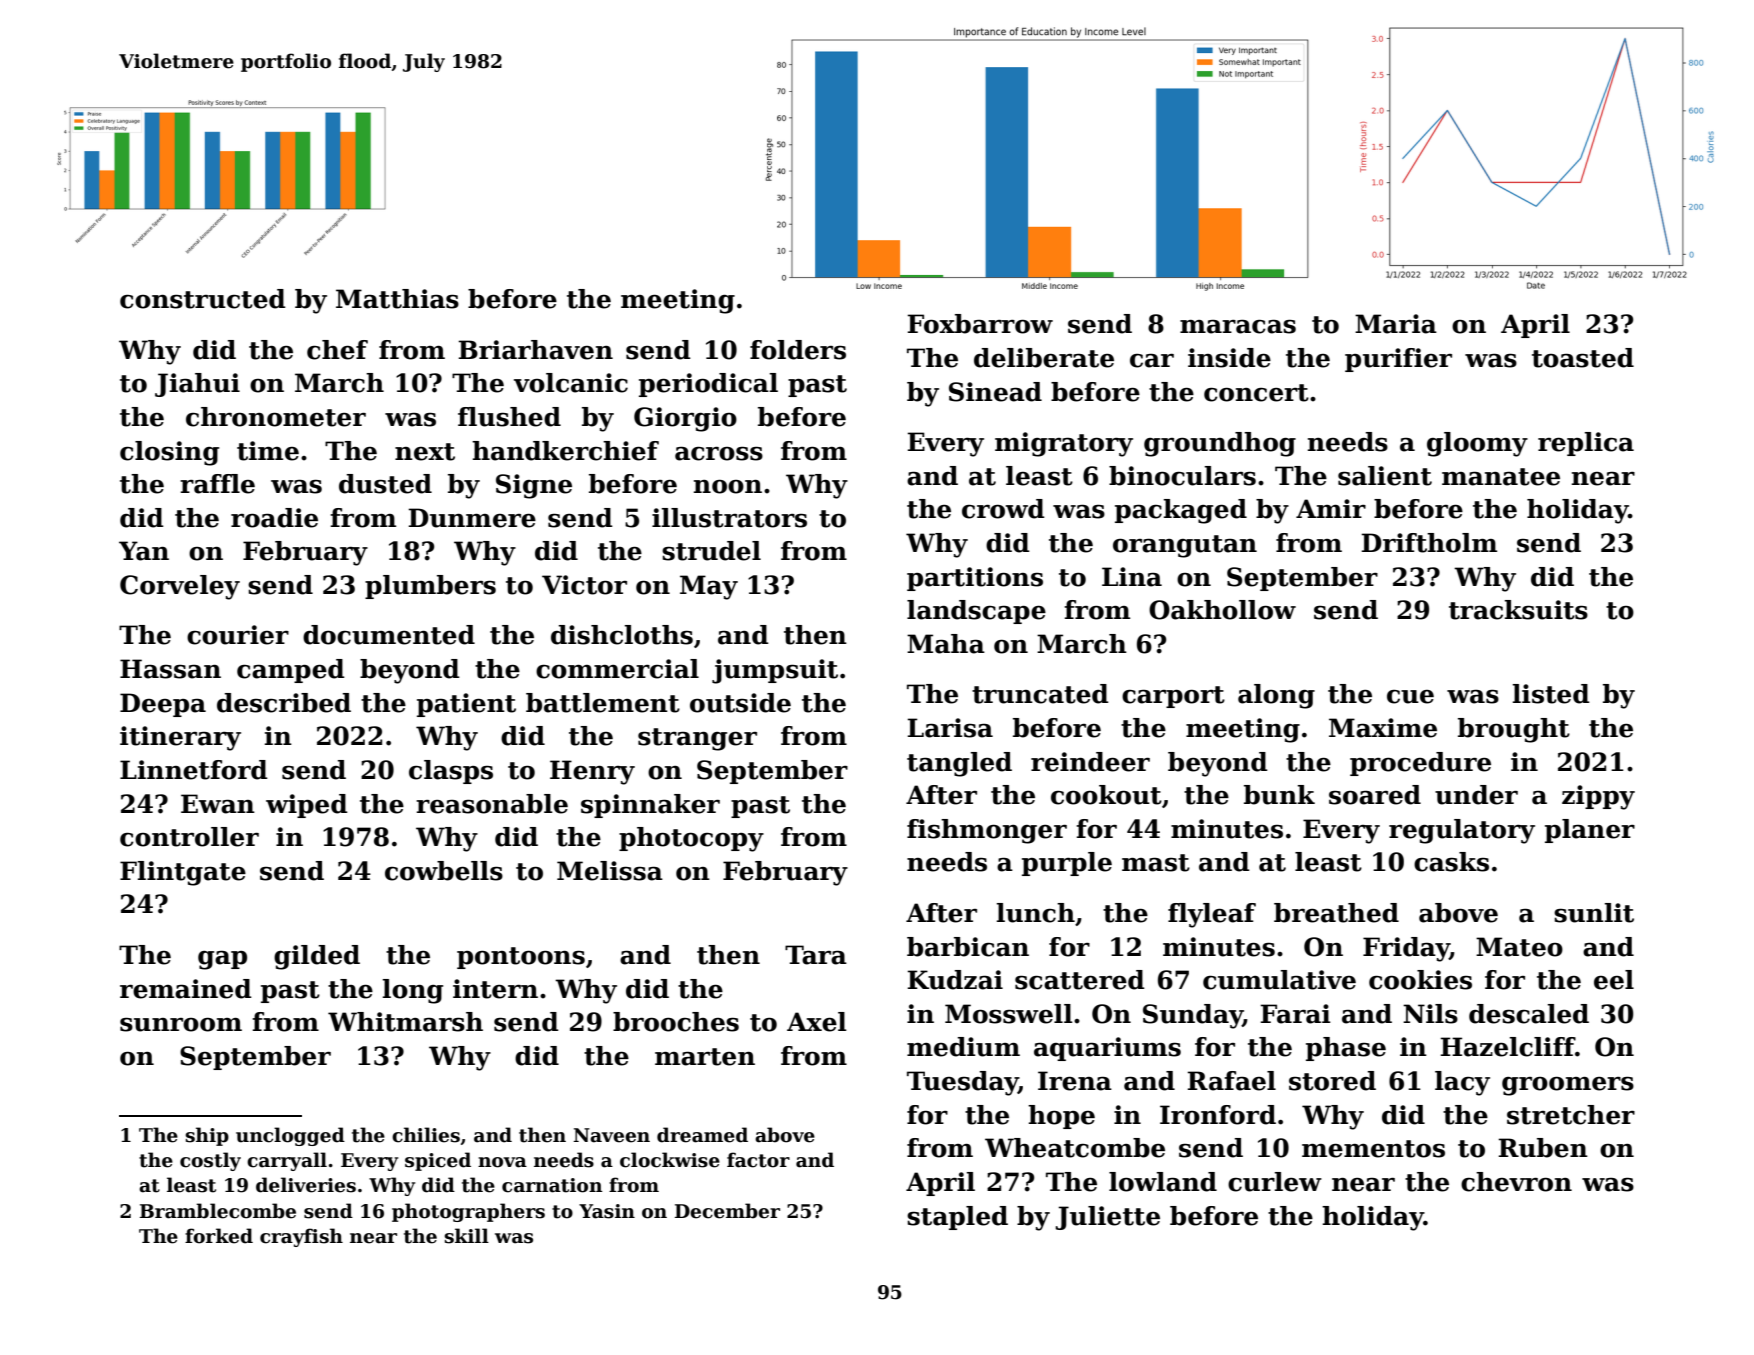 The height and width of the image is (1355, 1754). What do you see at coordinates (180, 587) in the image?
I see `Corveley` at bounding box center [180, 587].
